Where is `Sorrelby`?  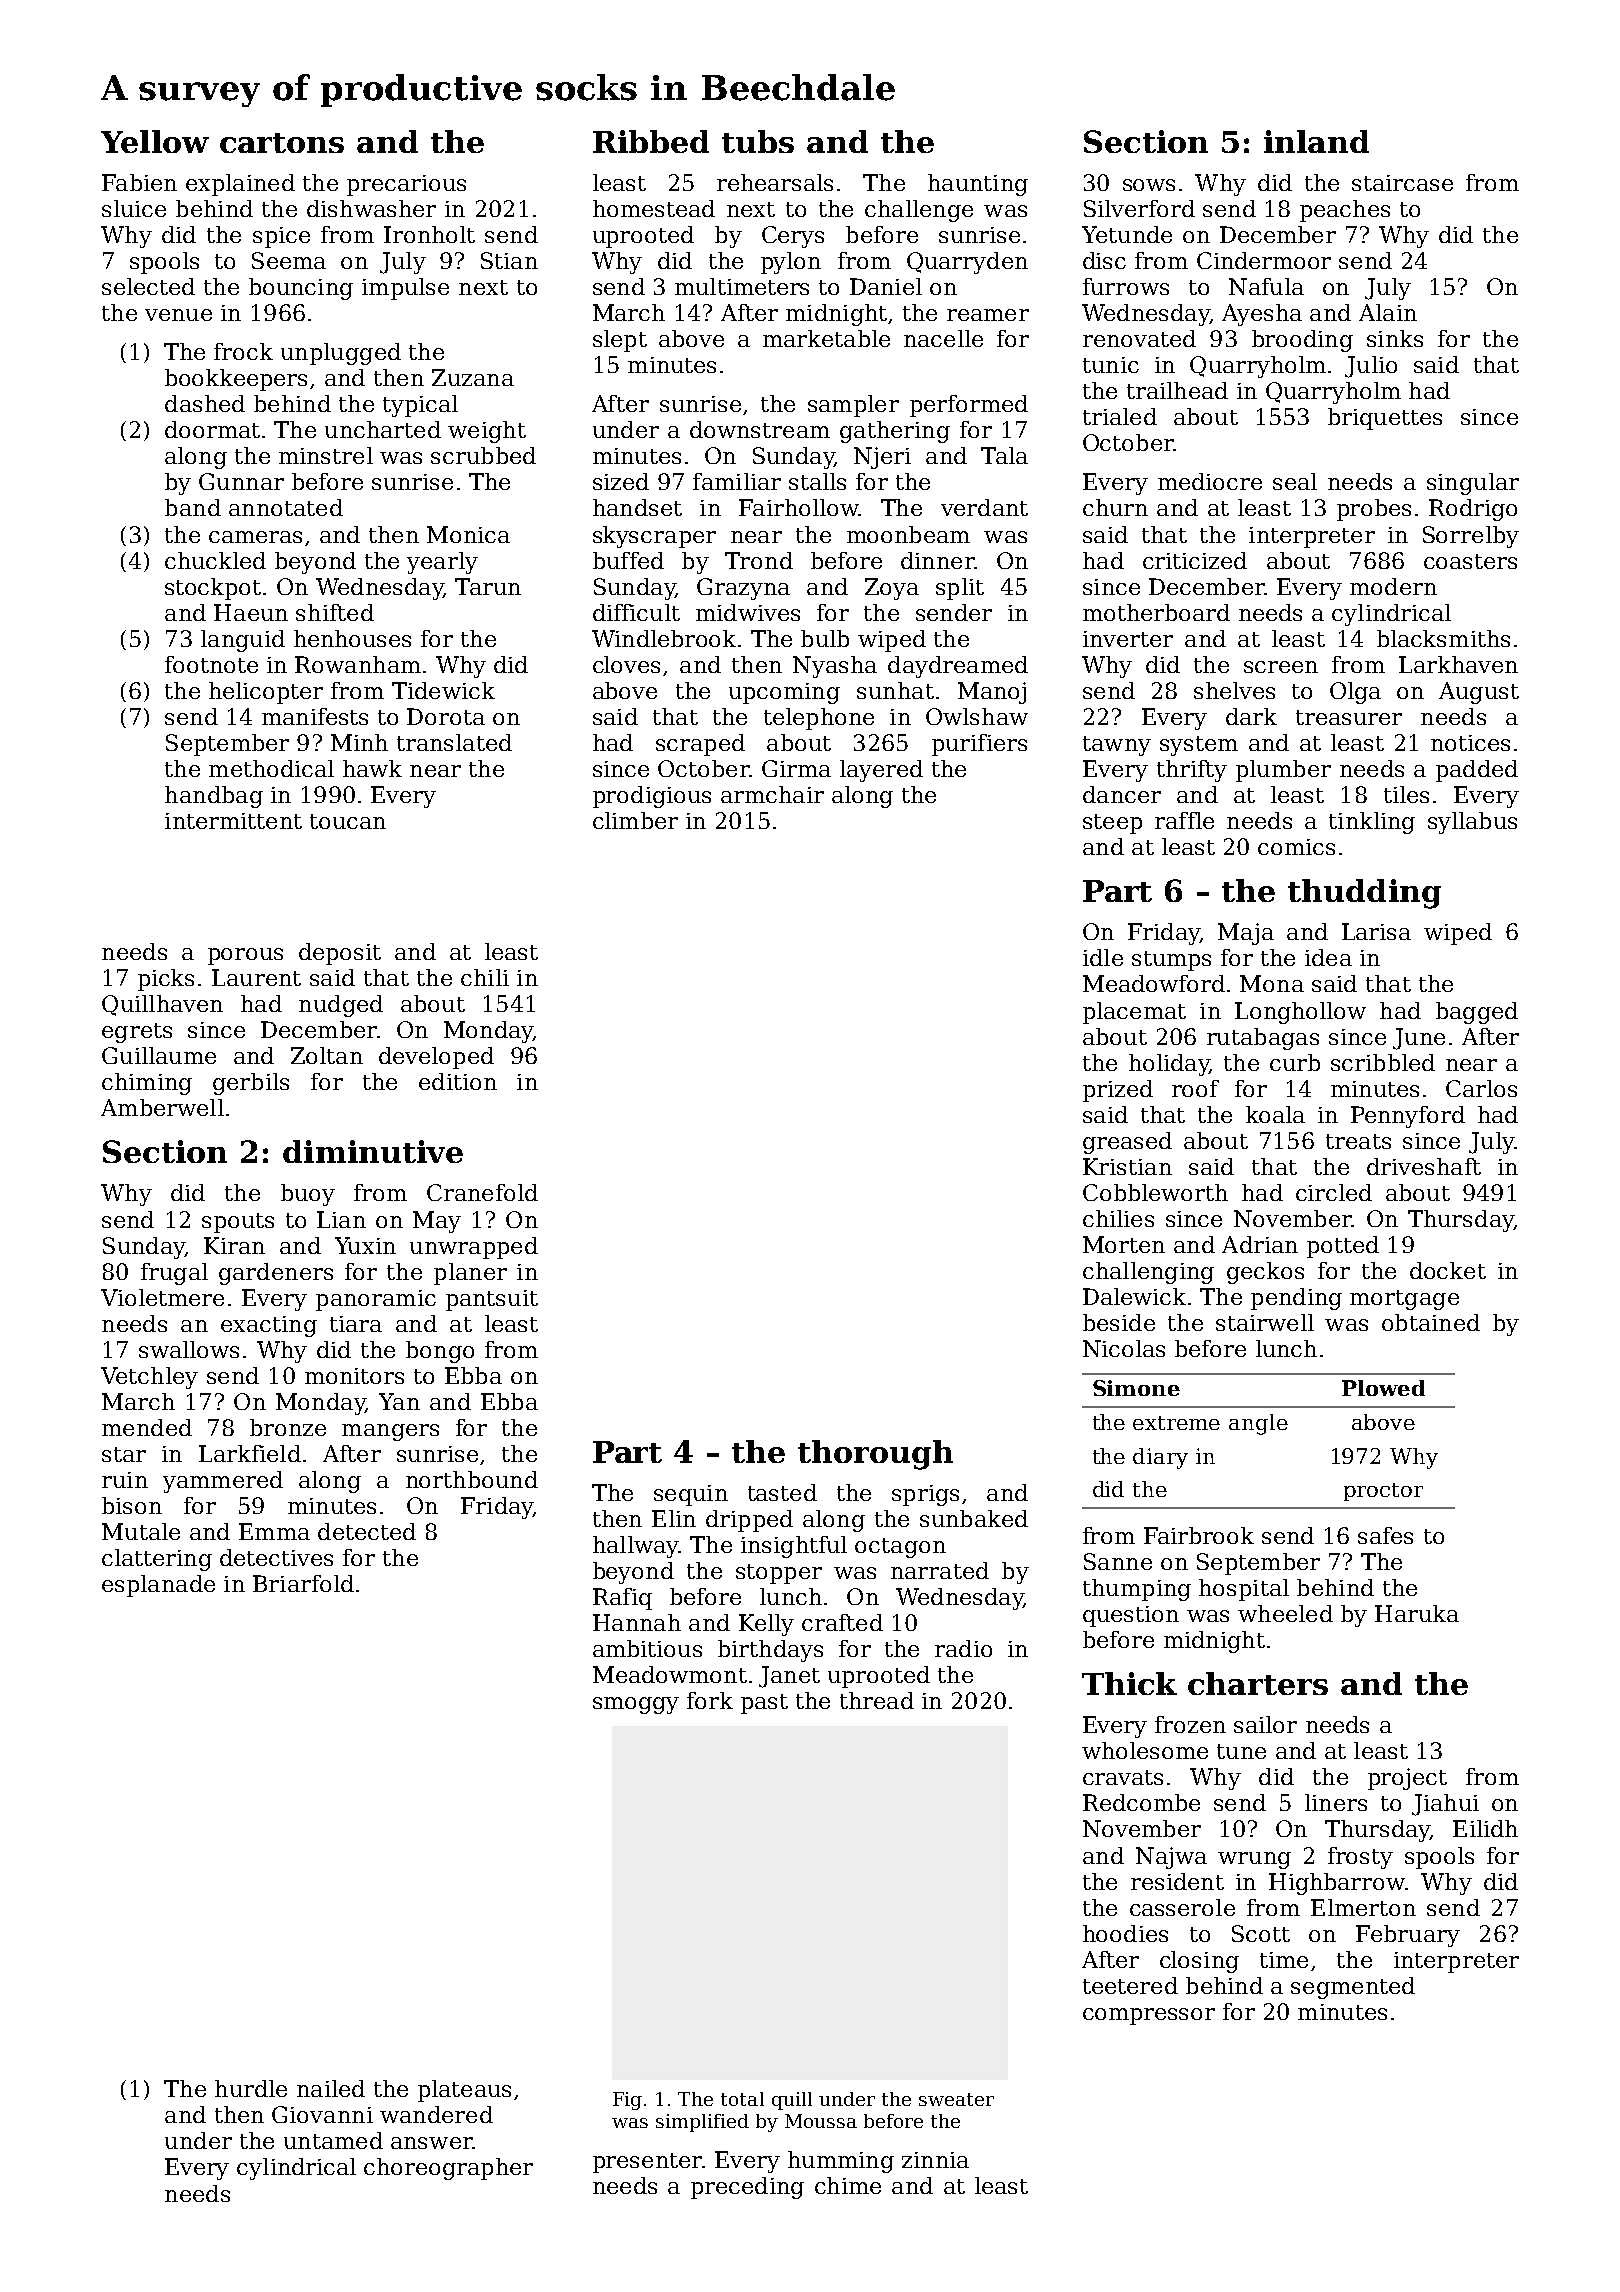 Sorrelby is located at coordinates (1471, 537).
